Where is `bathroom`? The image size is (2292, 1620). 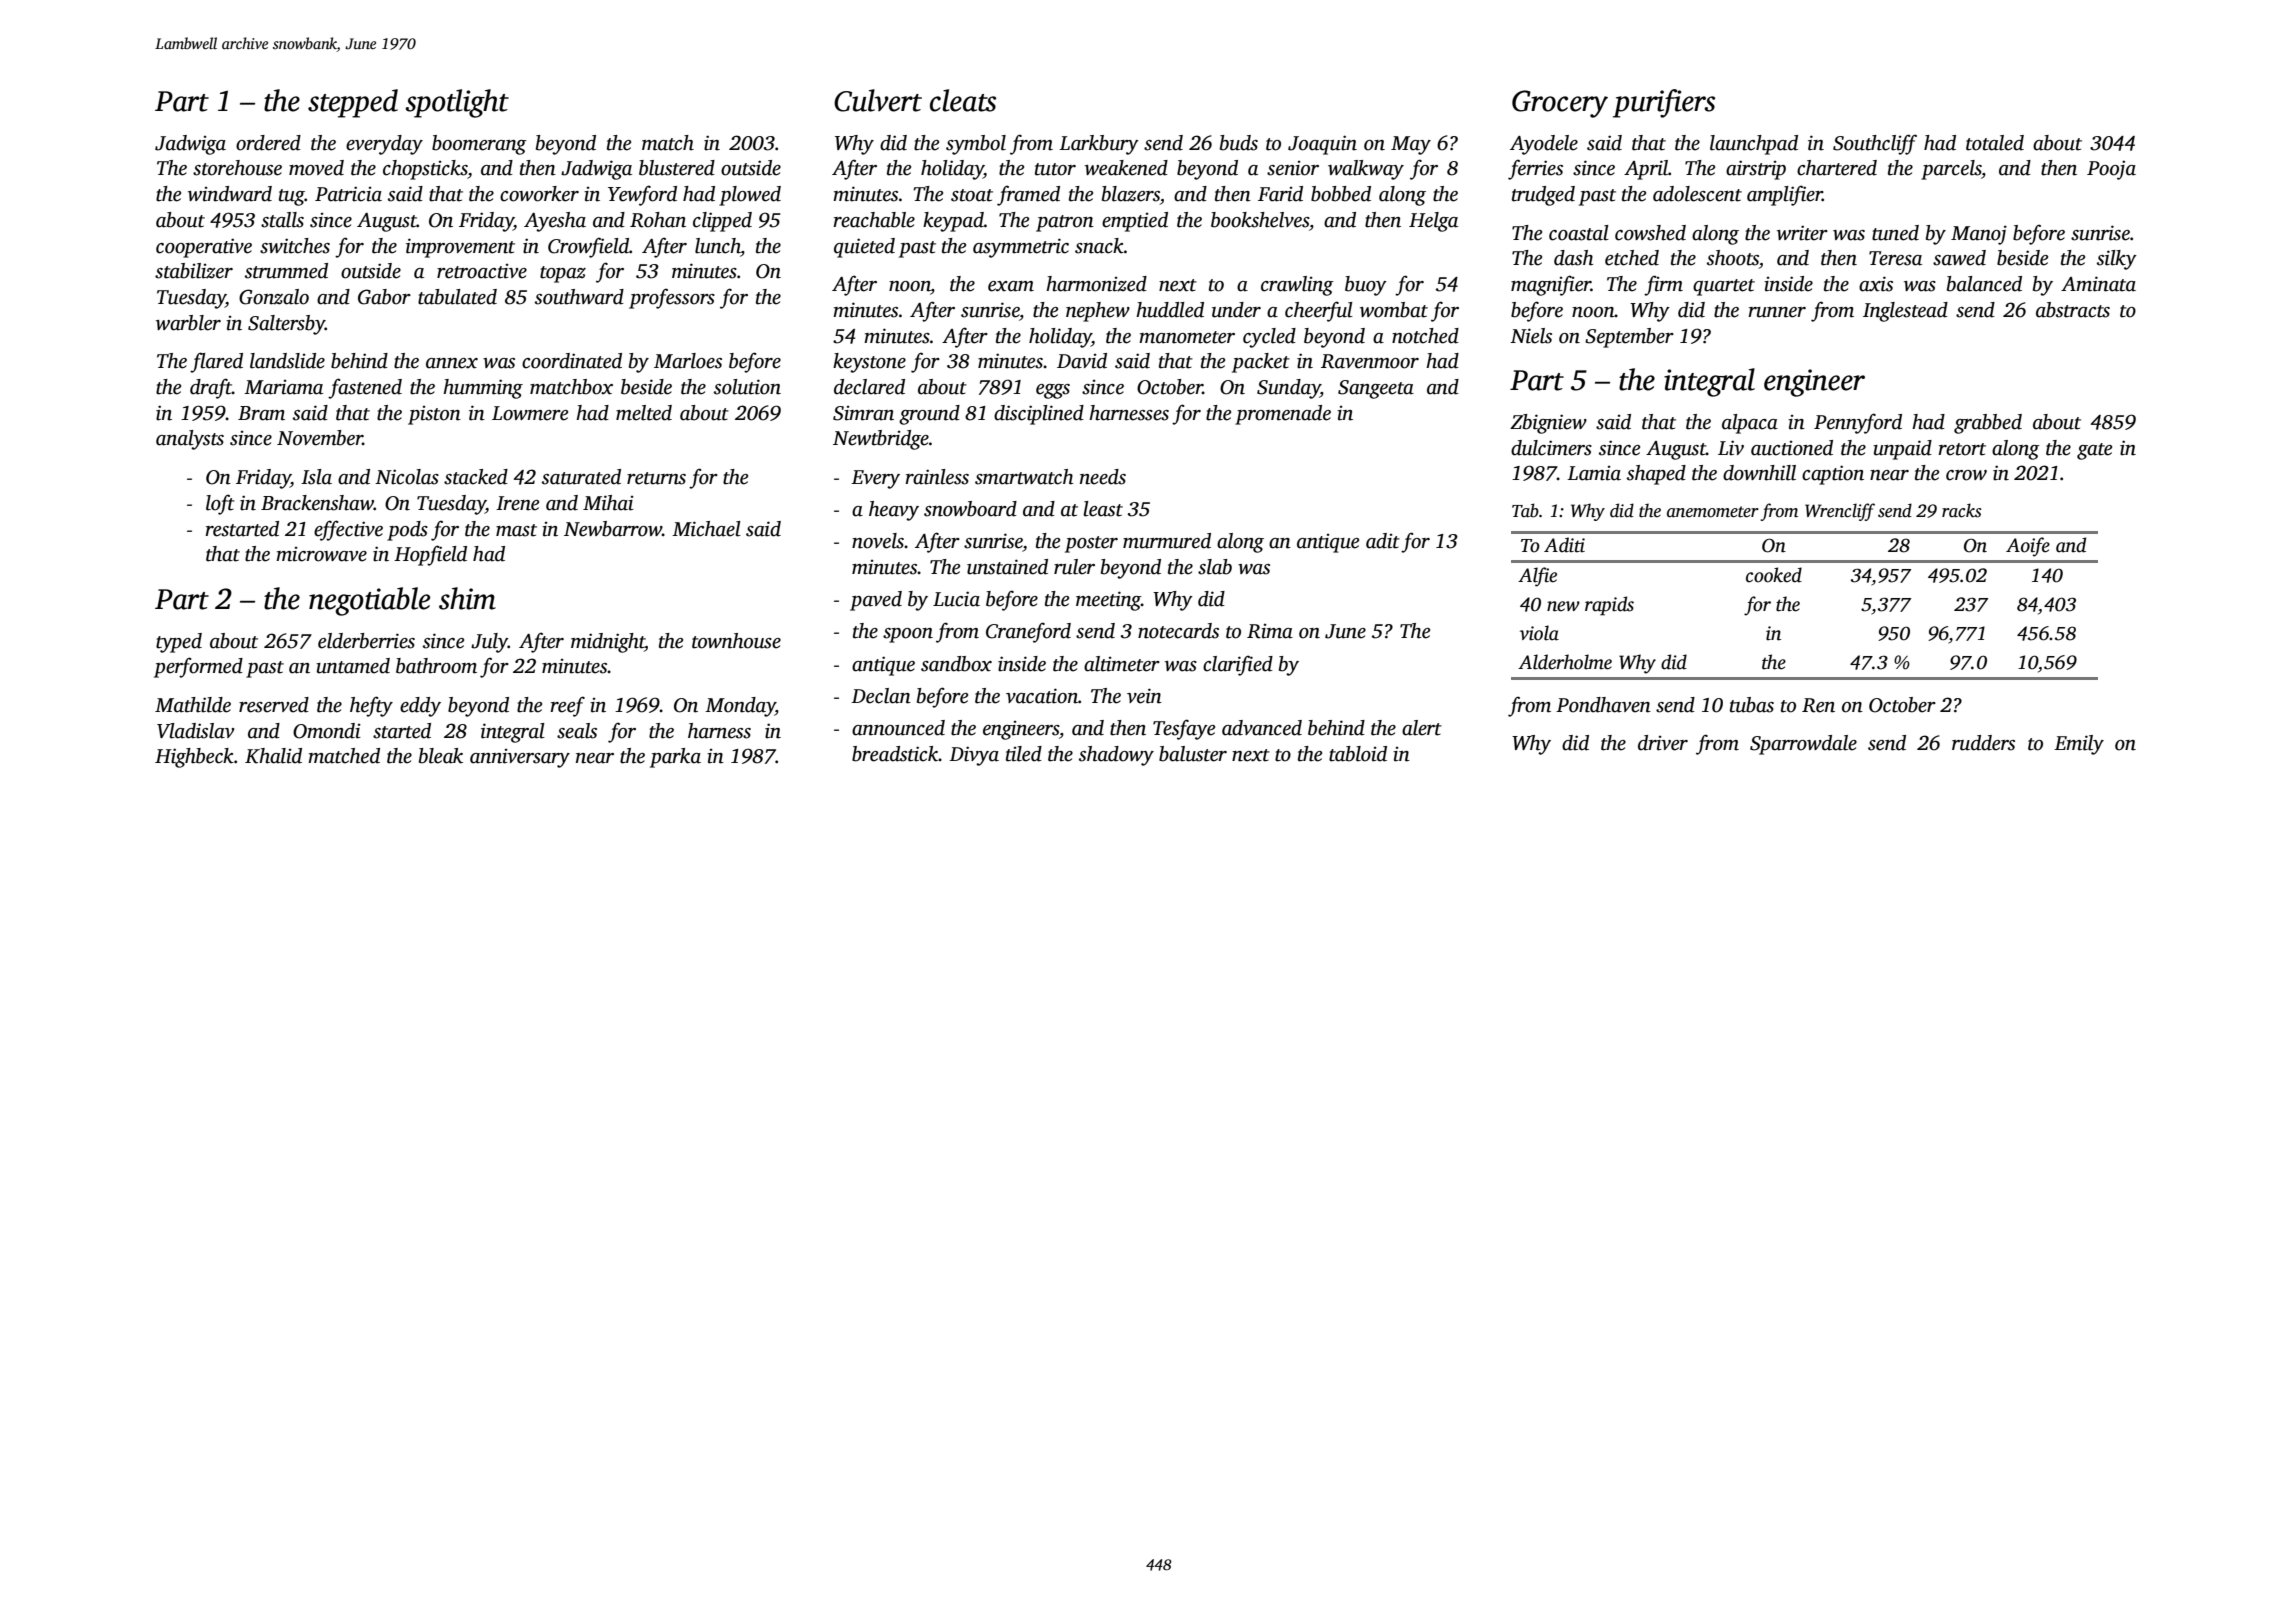
bathroom is located at coordinates (436, 666).
